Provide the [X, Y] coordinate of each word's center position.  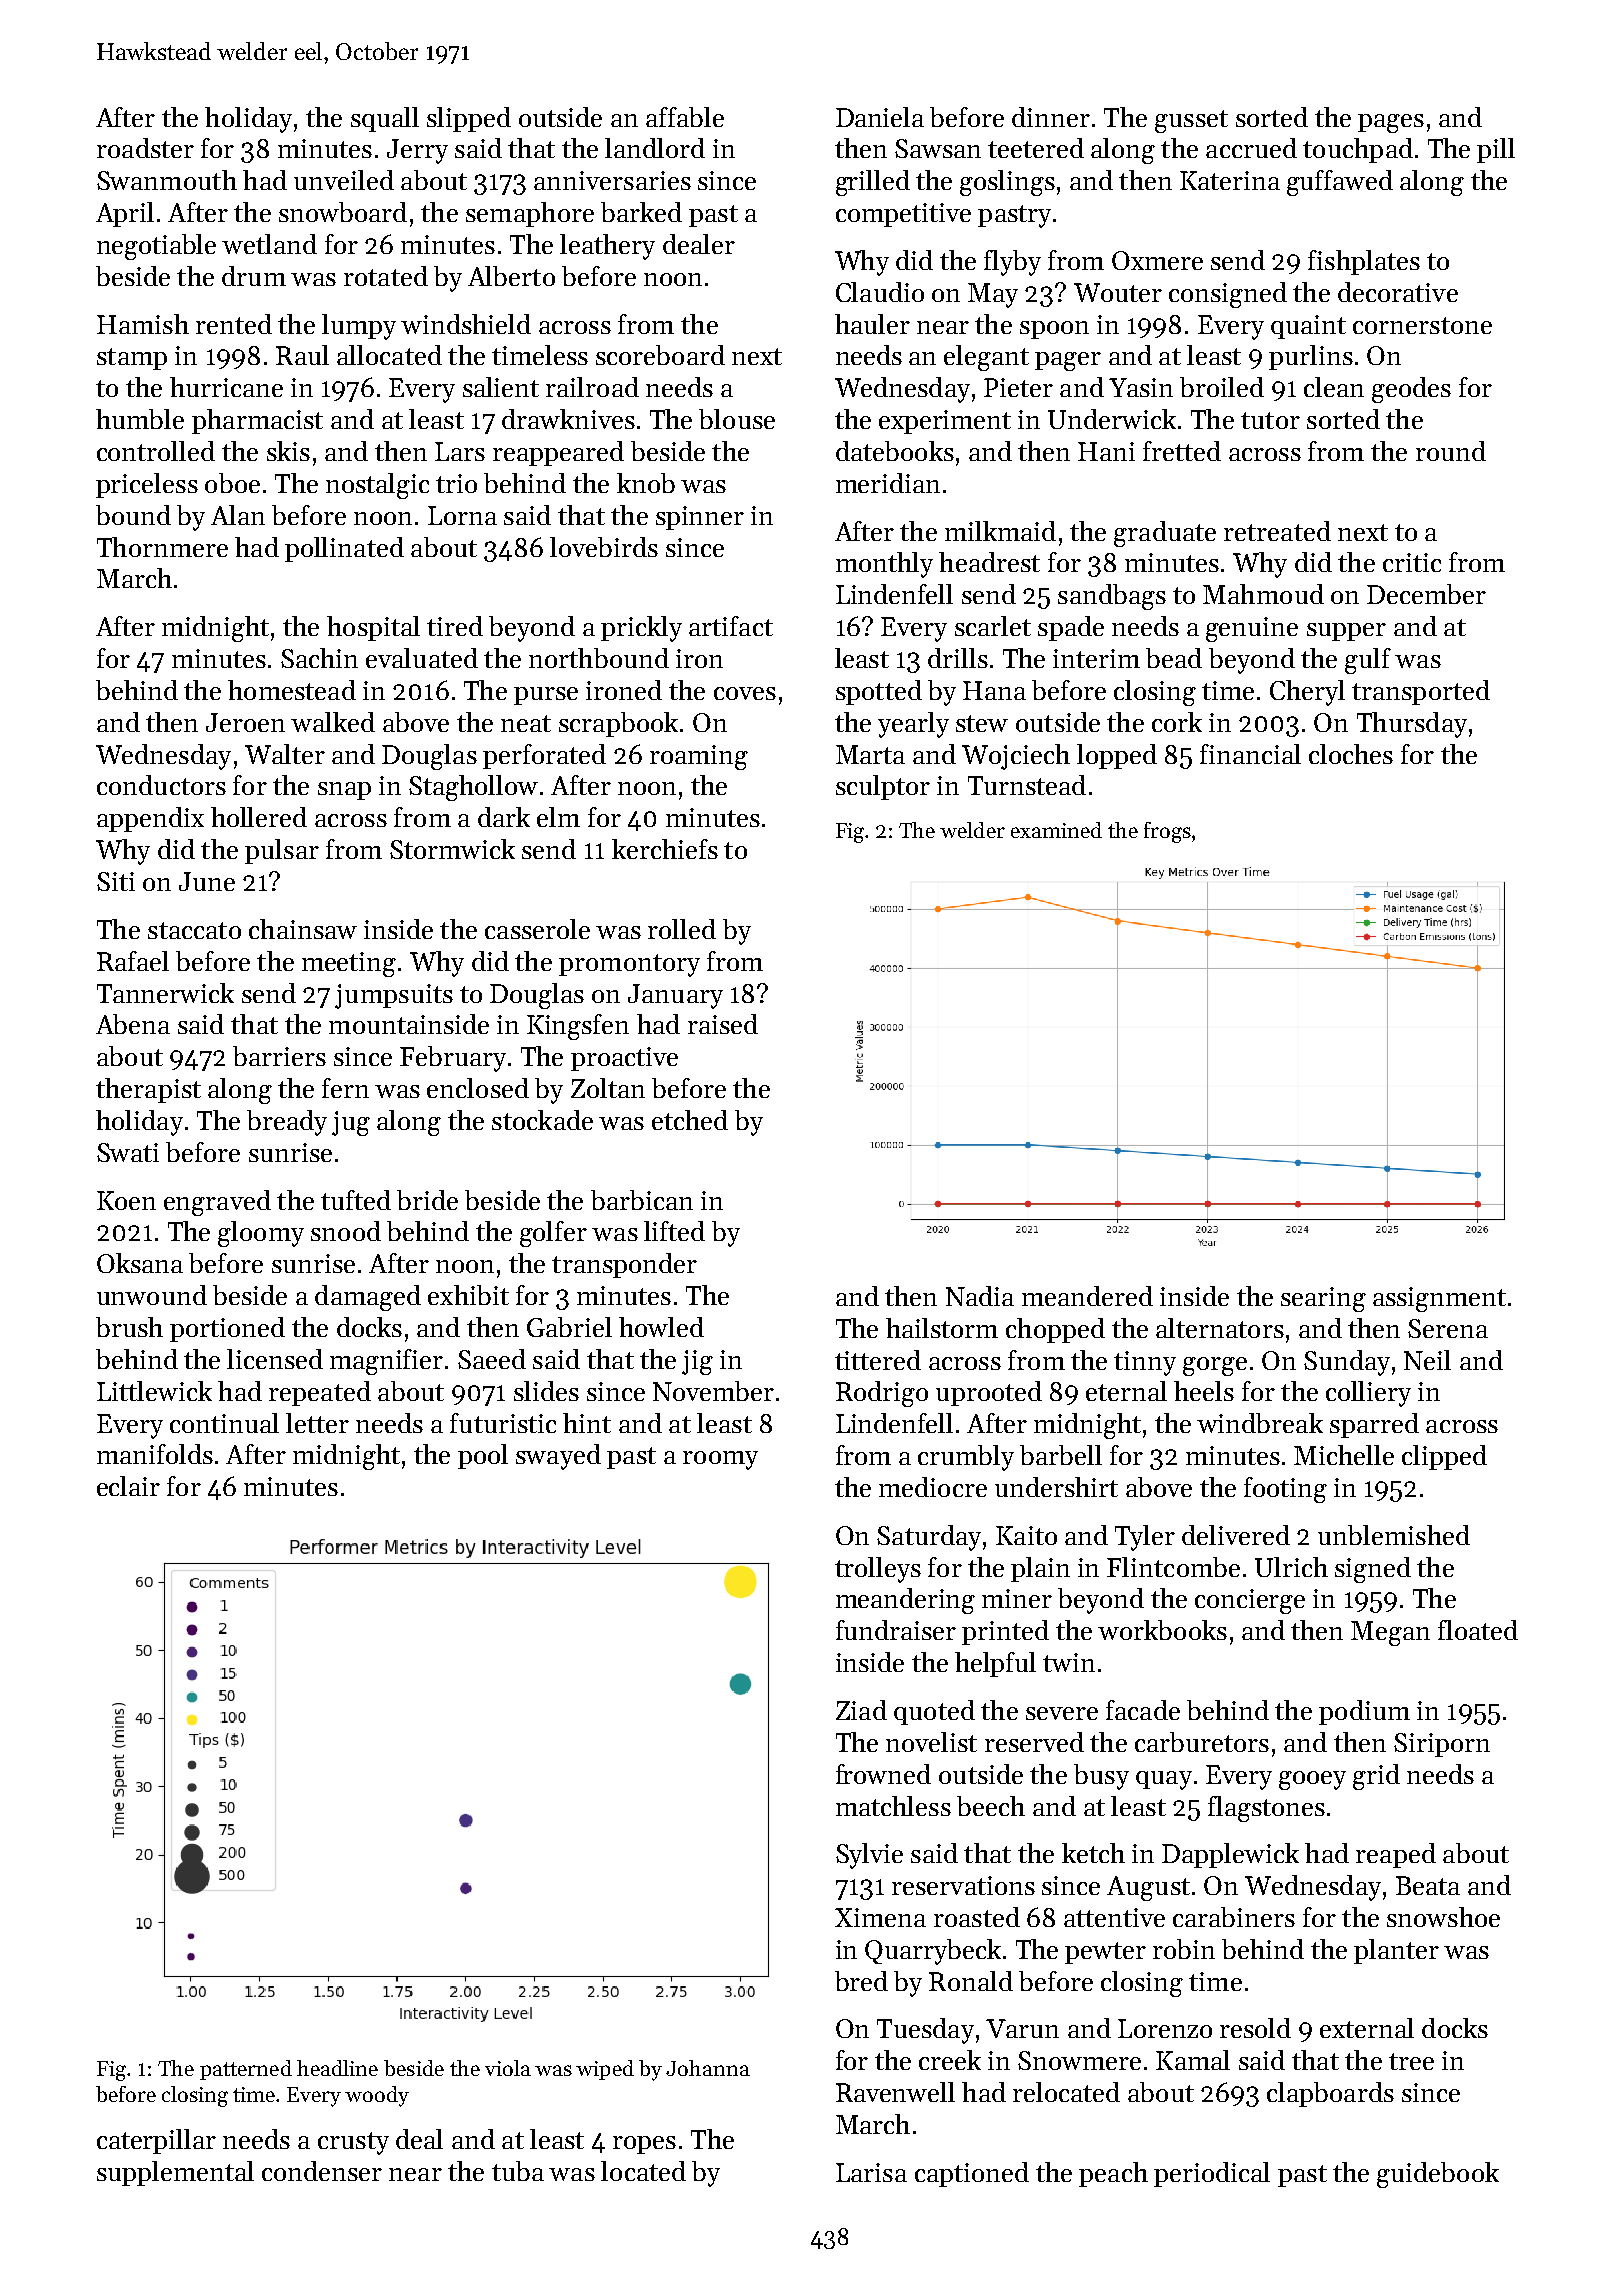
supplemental [175, 2173]
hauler [872, 324]
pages [1391, 123]
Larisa [871, 2172]
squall [385, 119]
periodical [1212, 2174]
